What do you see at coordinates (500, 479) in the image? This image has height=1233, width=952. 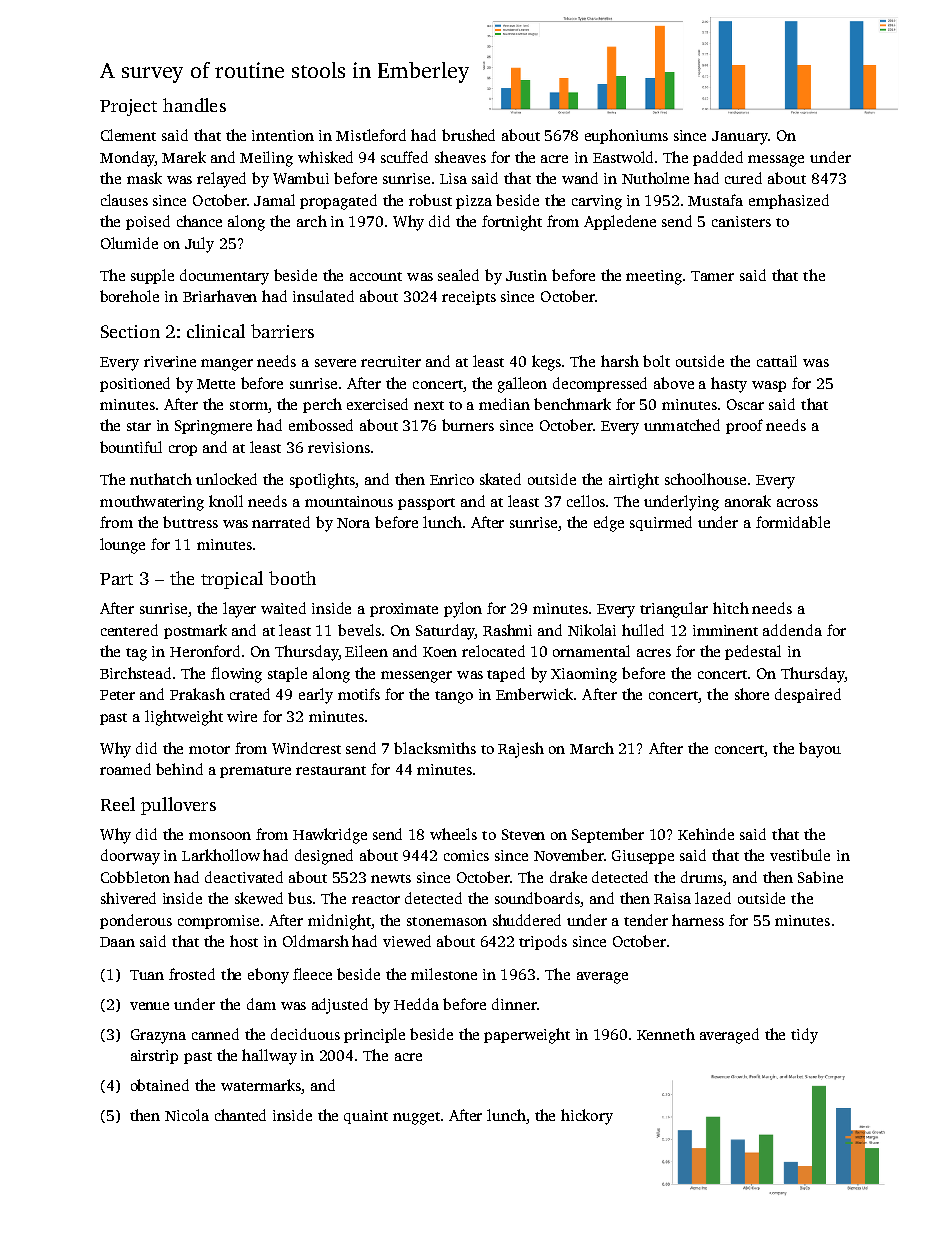 I see `skated` at bounding box center [500, 479].
